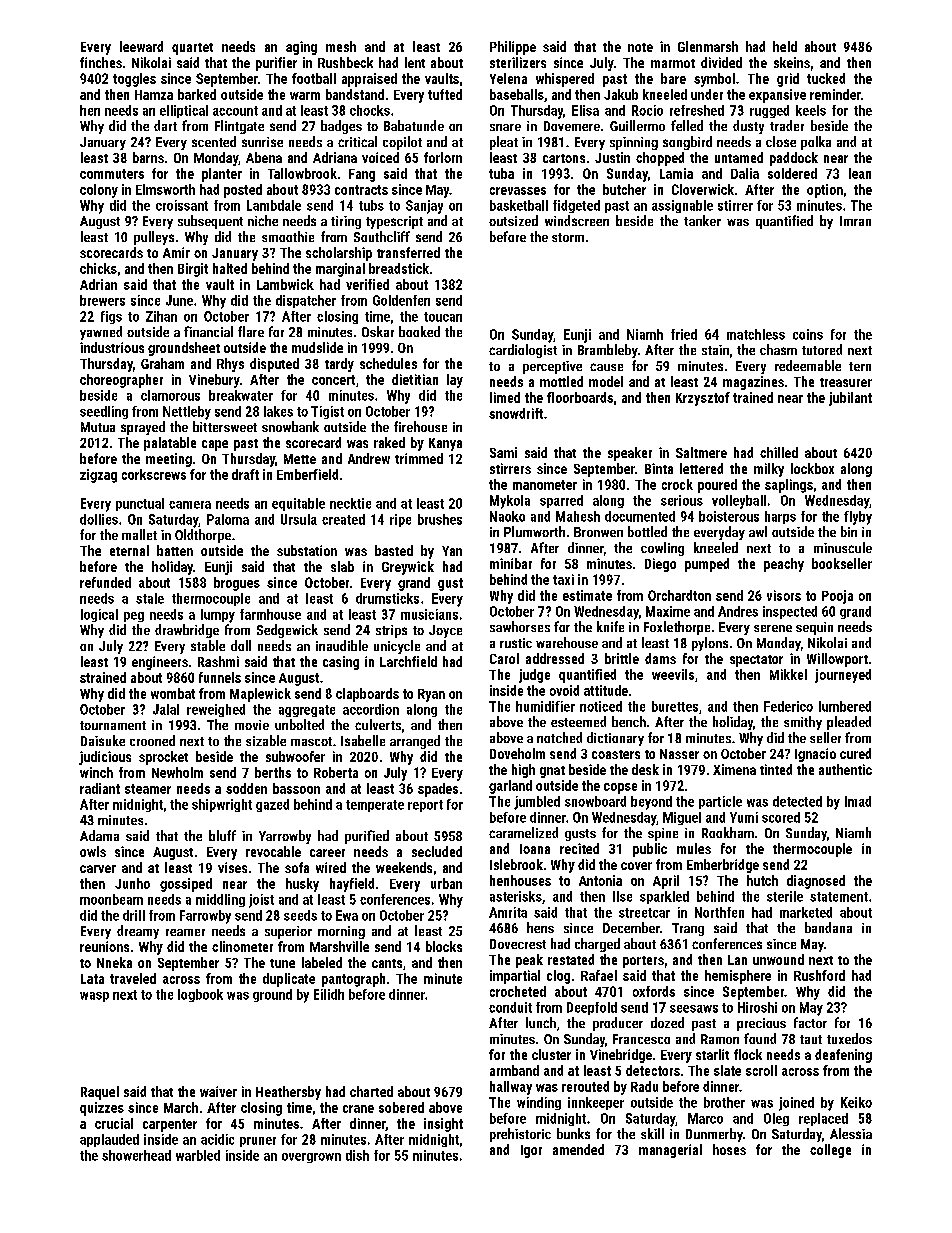 The height and width of the image is (1233, 952). Describe the element at coordinates (552, 367) in the image. I see `perceptive` at that location.
